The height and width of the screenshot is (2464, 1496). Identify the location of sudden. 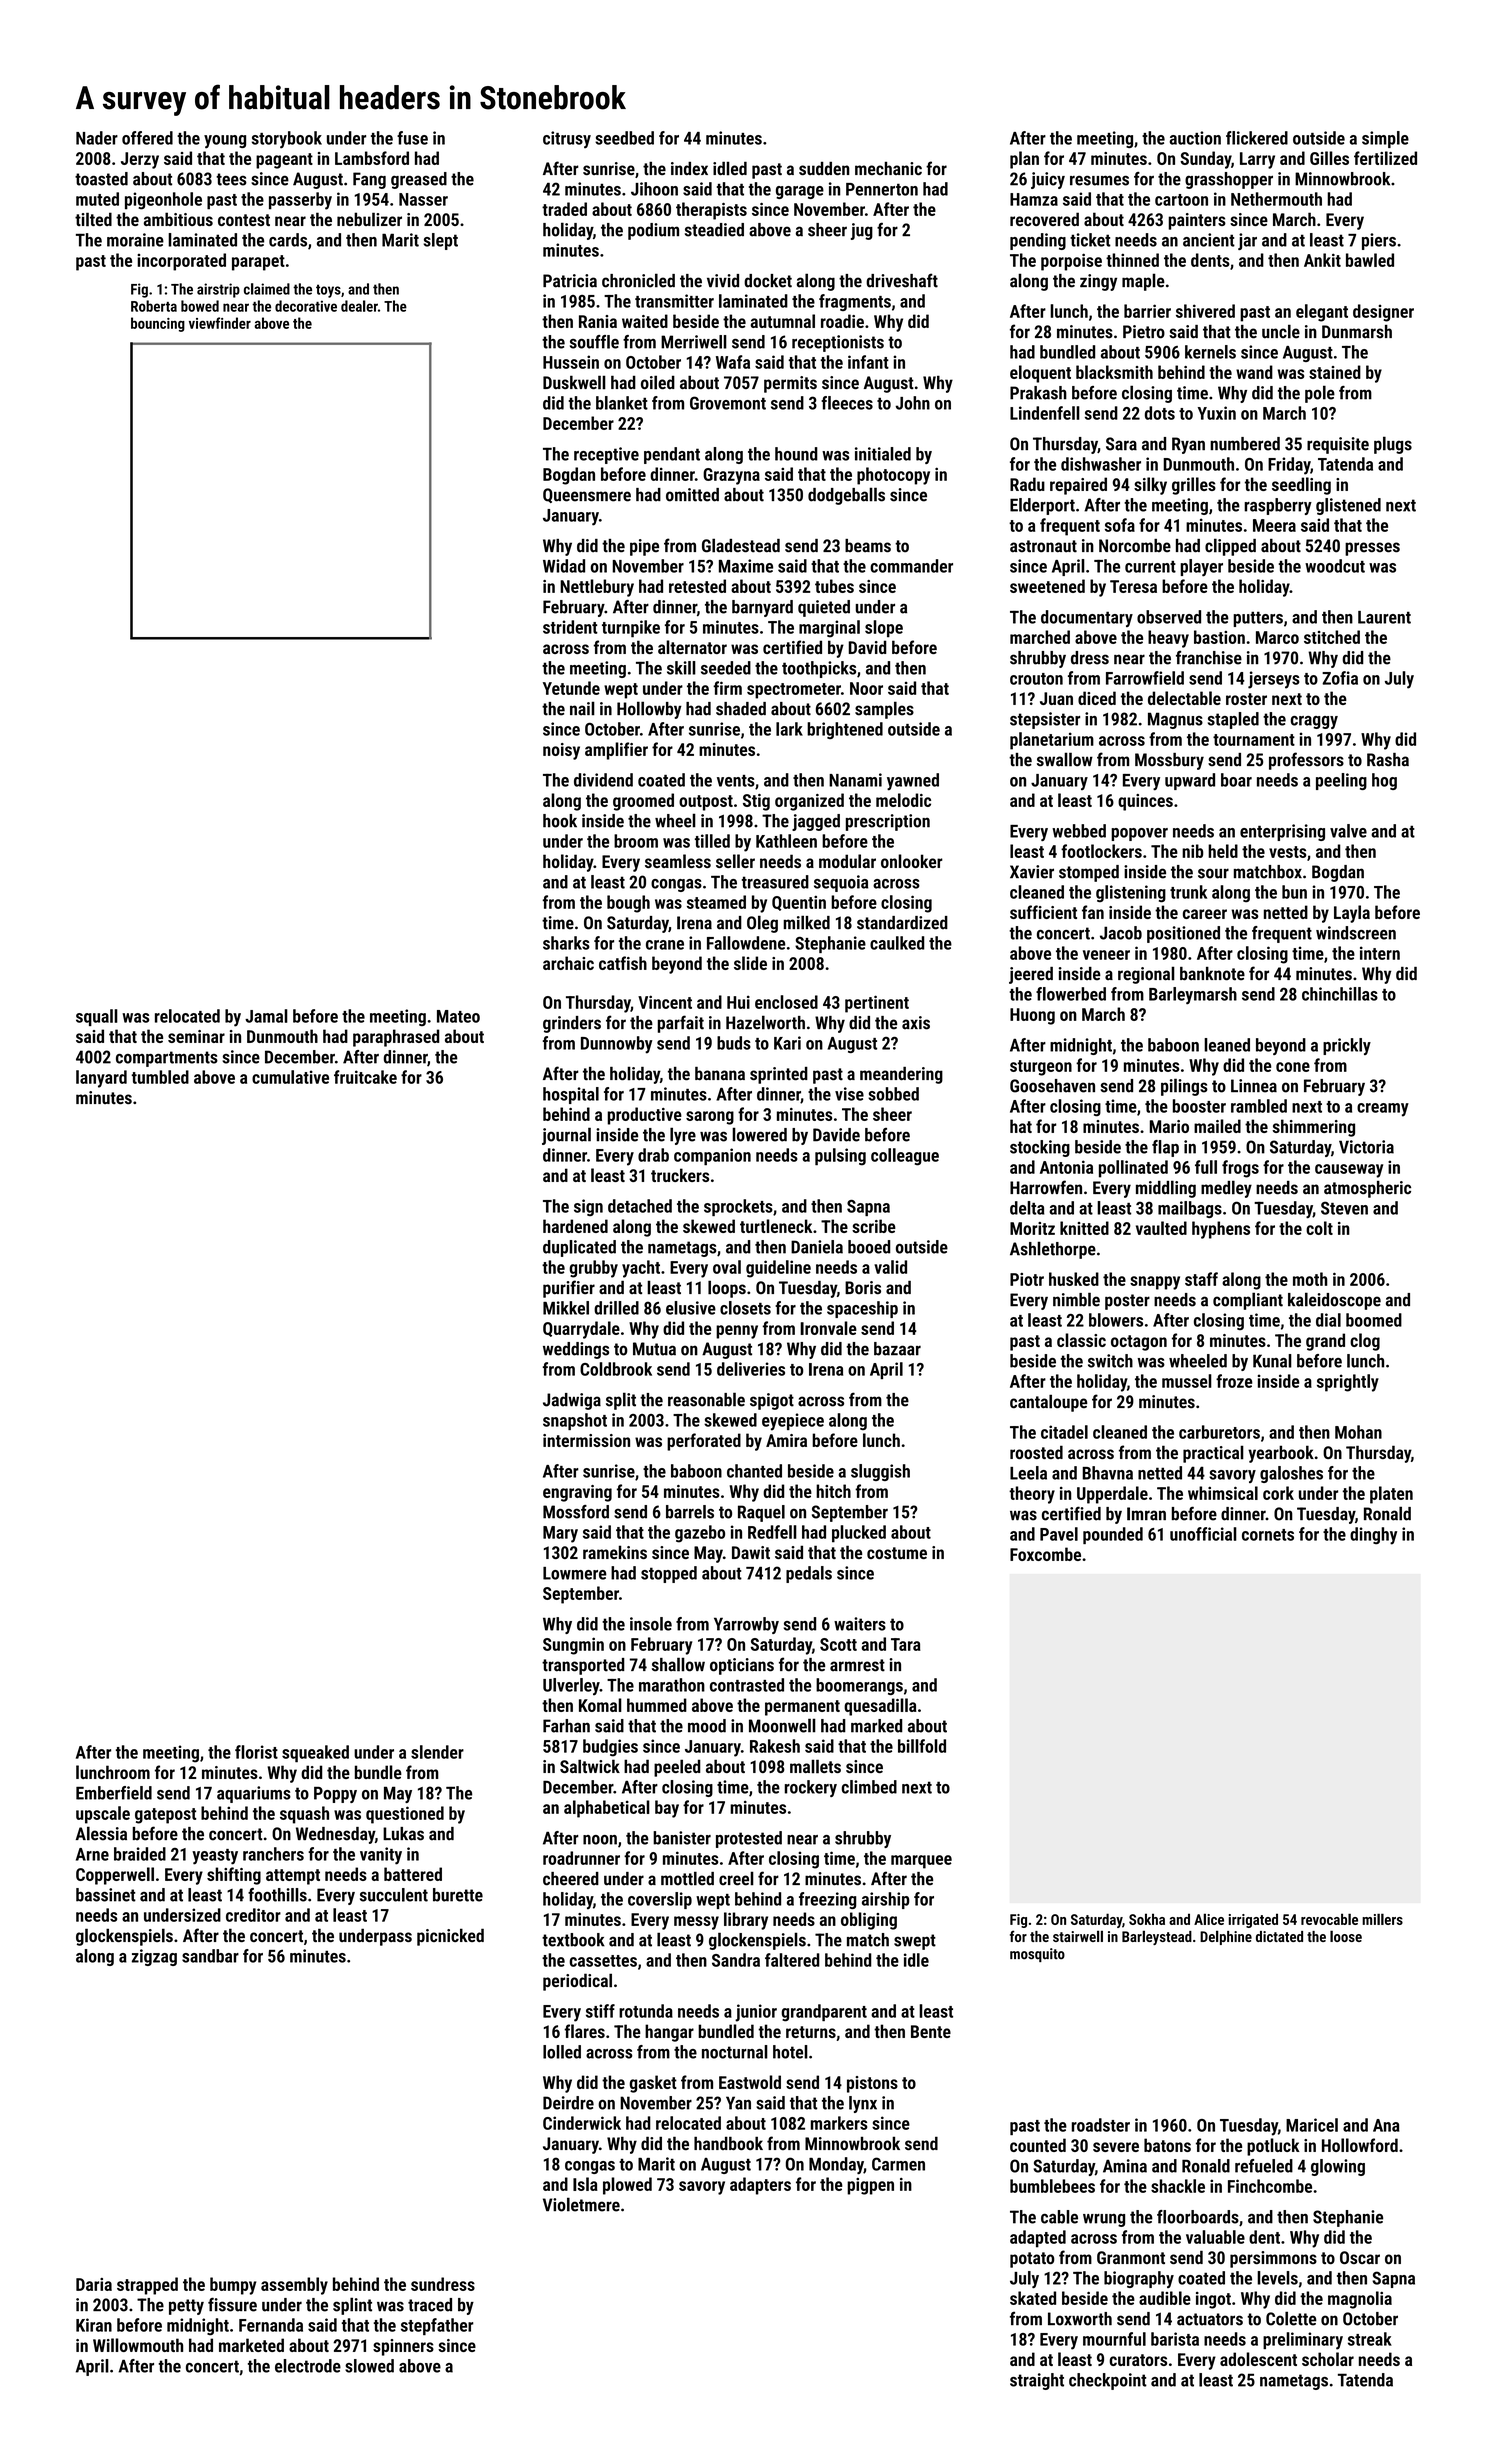
(824, 168).
